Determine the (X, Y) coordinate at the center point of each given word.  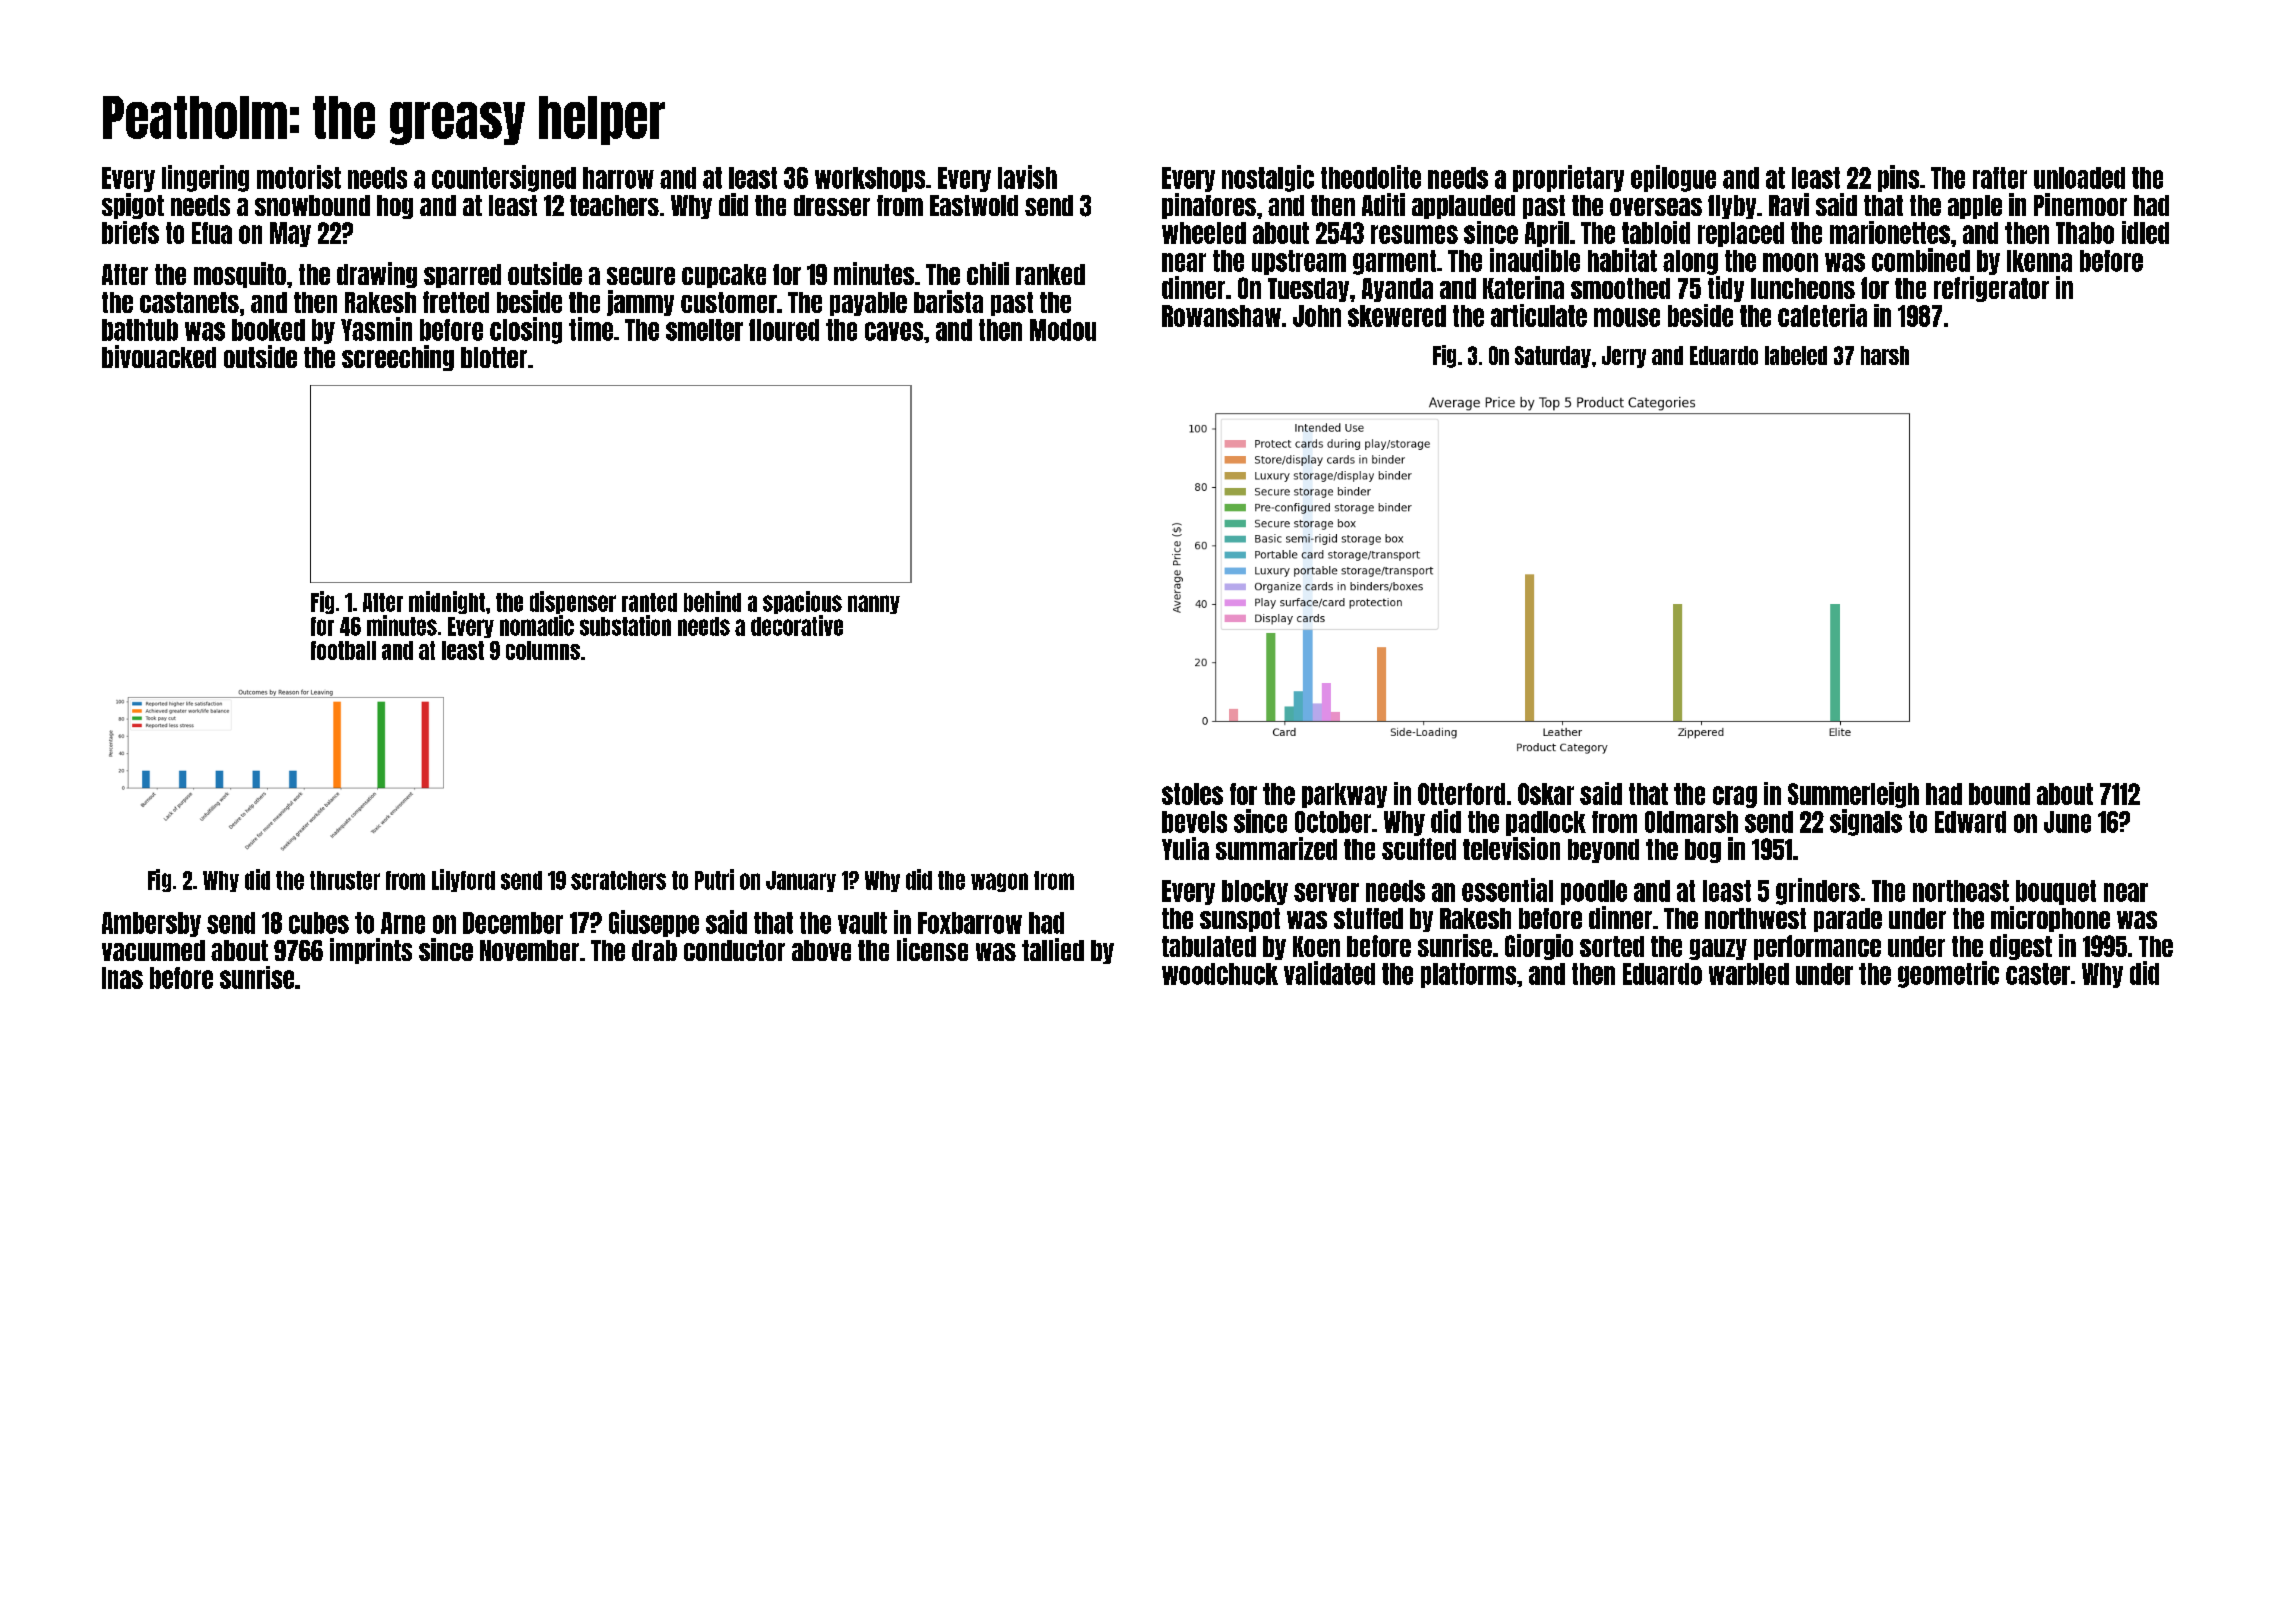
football (343, 650)
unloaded (2079, 178)
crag (1735, 797)
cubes (319, 923)
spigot (133, 206)
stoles (1192, 794)
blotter (494, 357)
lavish (1027, 177)
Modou (1063, 330)
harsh (1885, 355)
